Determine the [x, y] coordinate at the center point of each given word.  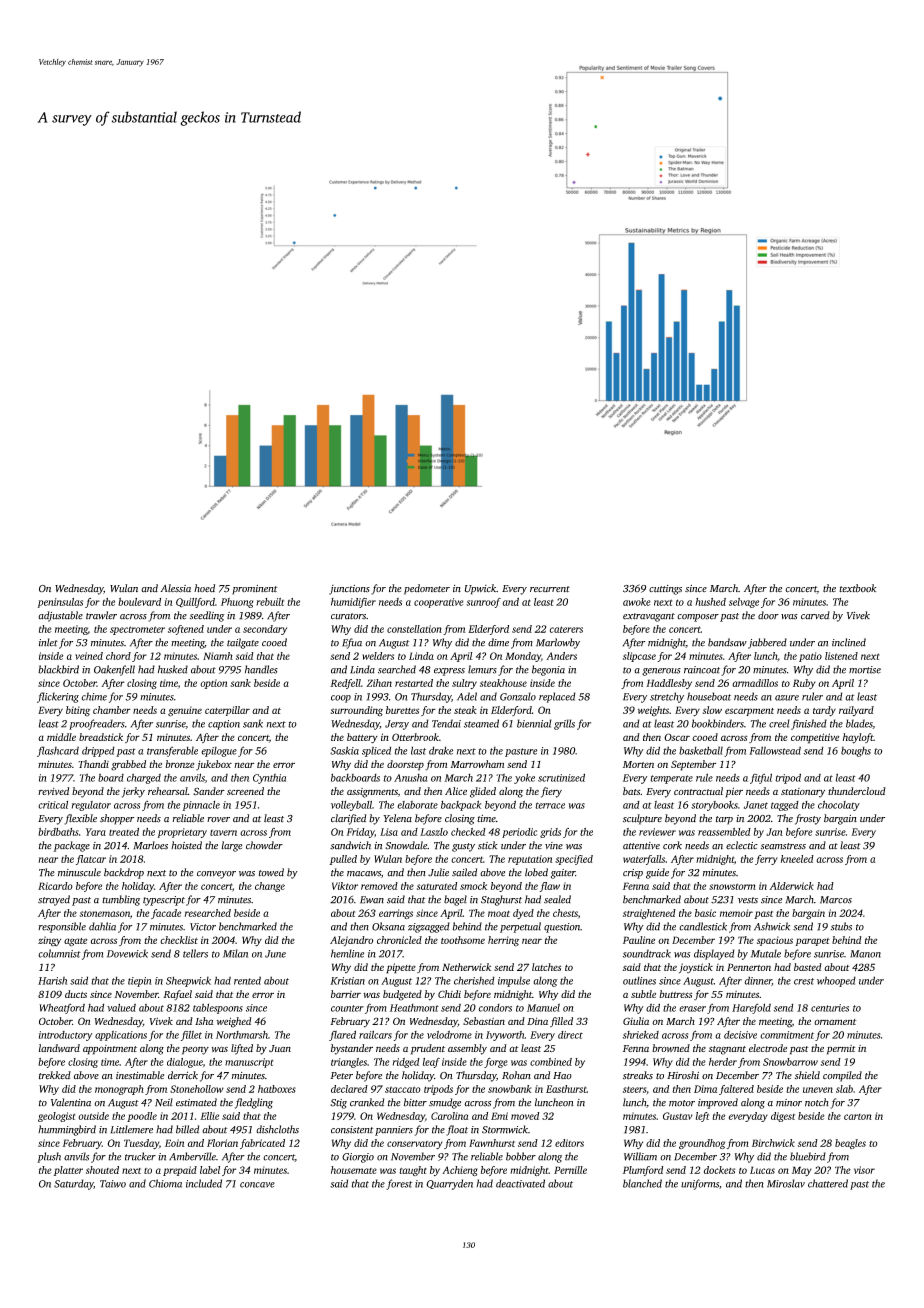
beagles [850, 1144]
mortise [865, 670]
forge [496, 1063]
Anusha [410, 778]
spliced [376, 751]
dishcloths [277, 1129]
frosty [808, 819]
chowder [264, 845]
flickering [58, 697]
